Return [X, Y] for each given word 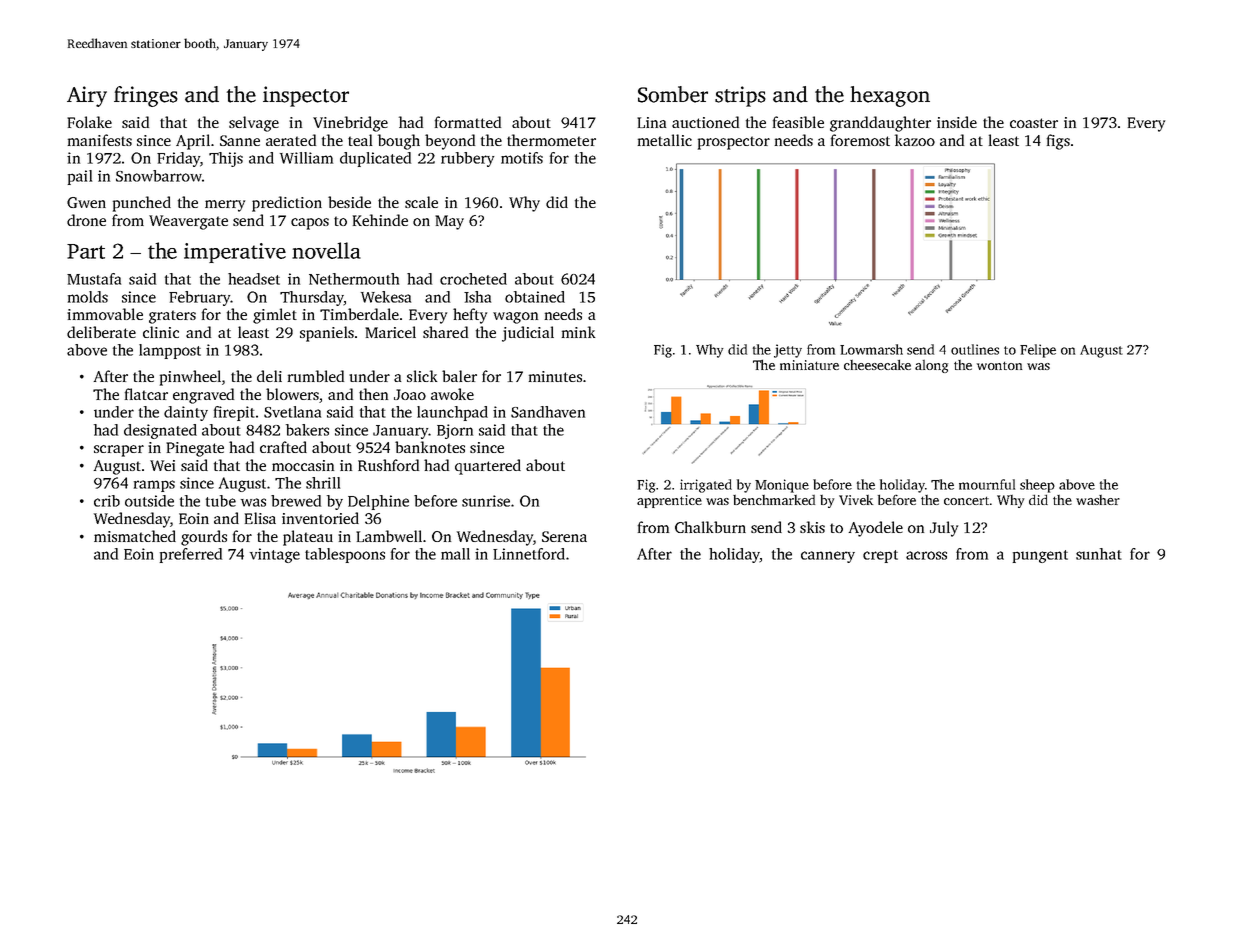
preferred [191, 555]
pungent [1040, 556]
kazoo [915, 140]
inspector [306, 96]
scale [421, 202]
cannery [828, 557]
